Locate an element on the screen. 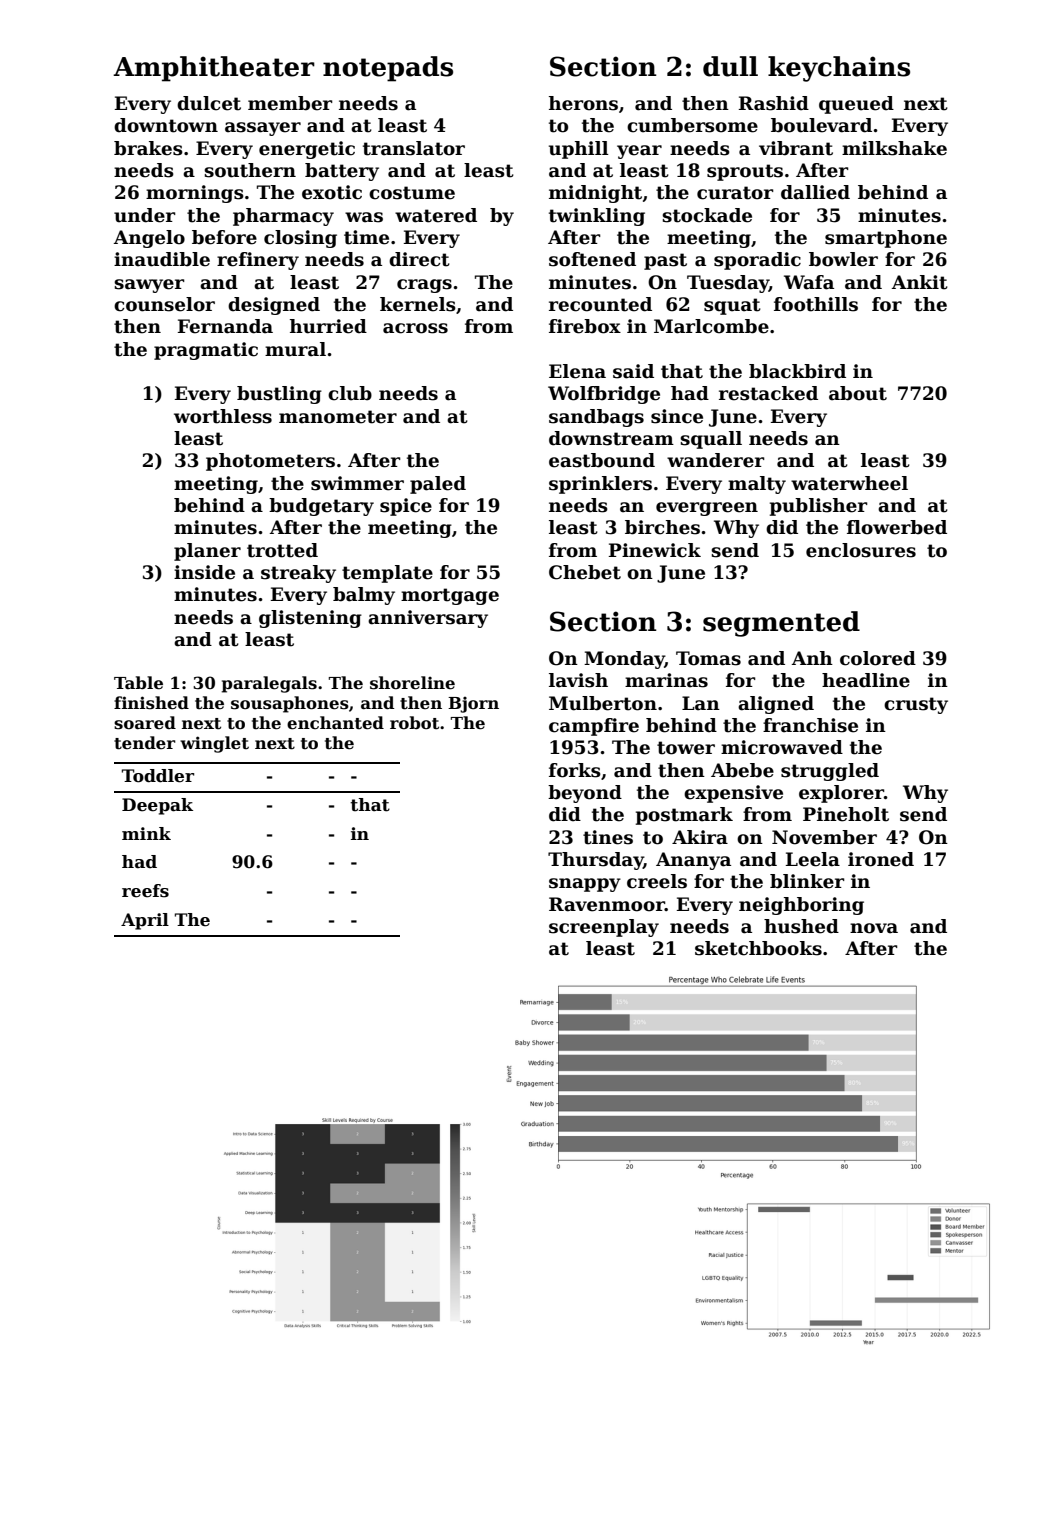  Amphitheater is located at coordinates (214, 69).
